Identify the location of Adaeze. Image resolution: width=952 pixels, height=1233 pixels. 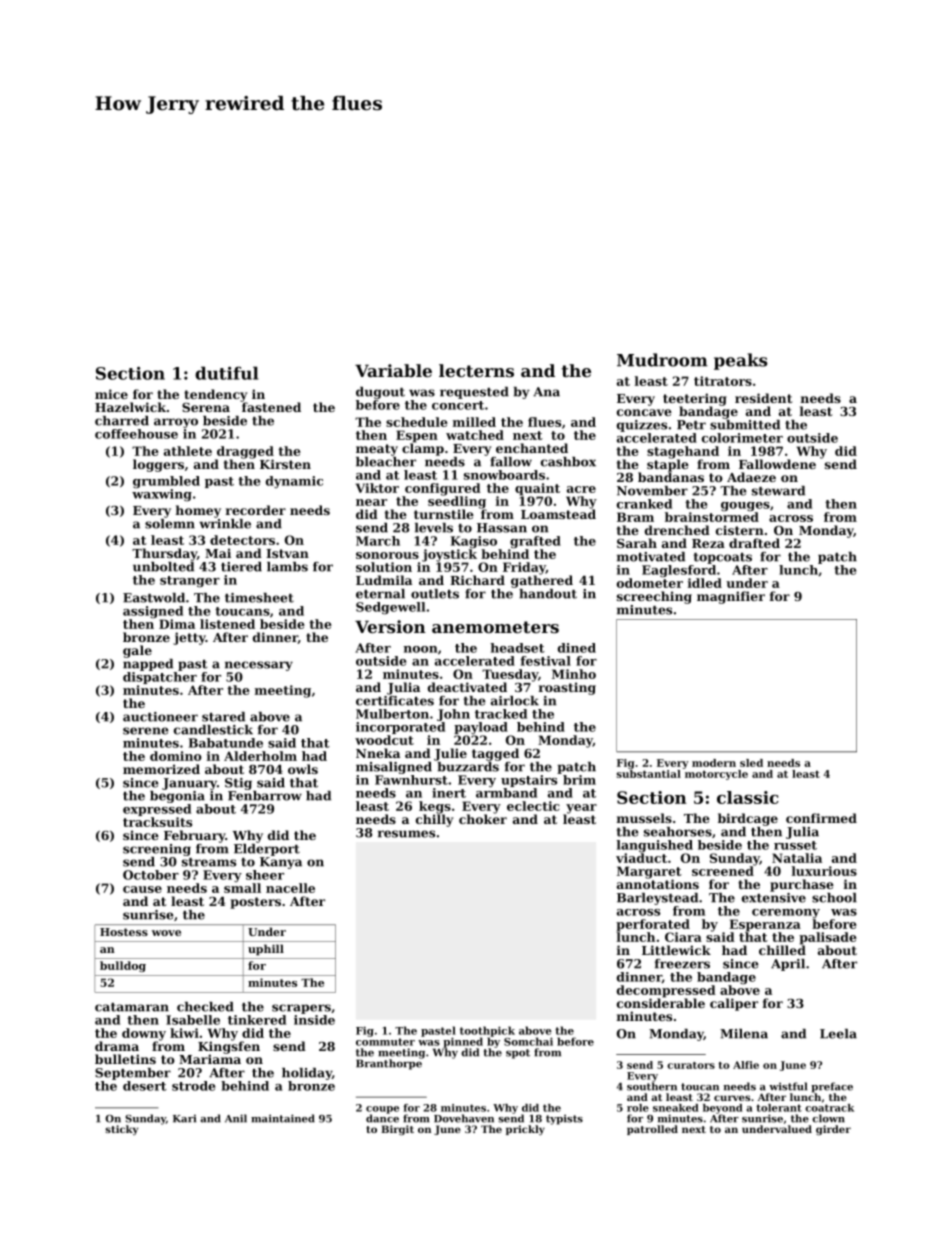
(751, 477).
